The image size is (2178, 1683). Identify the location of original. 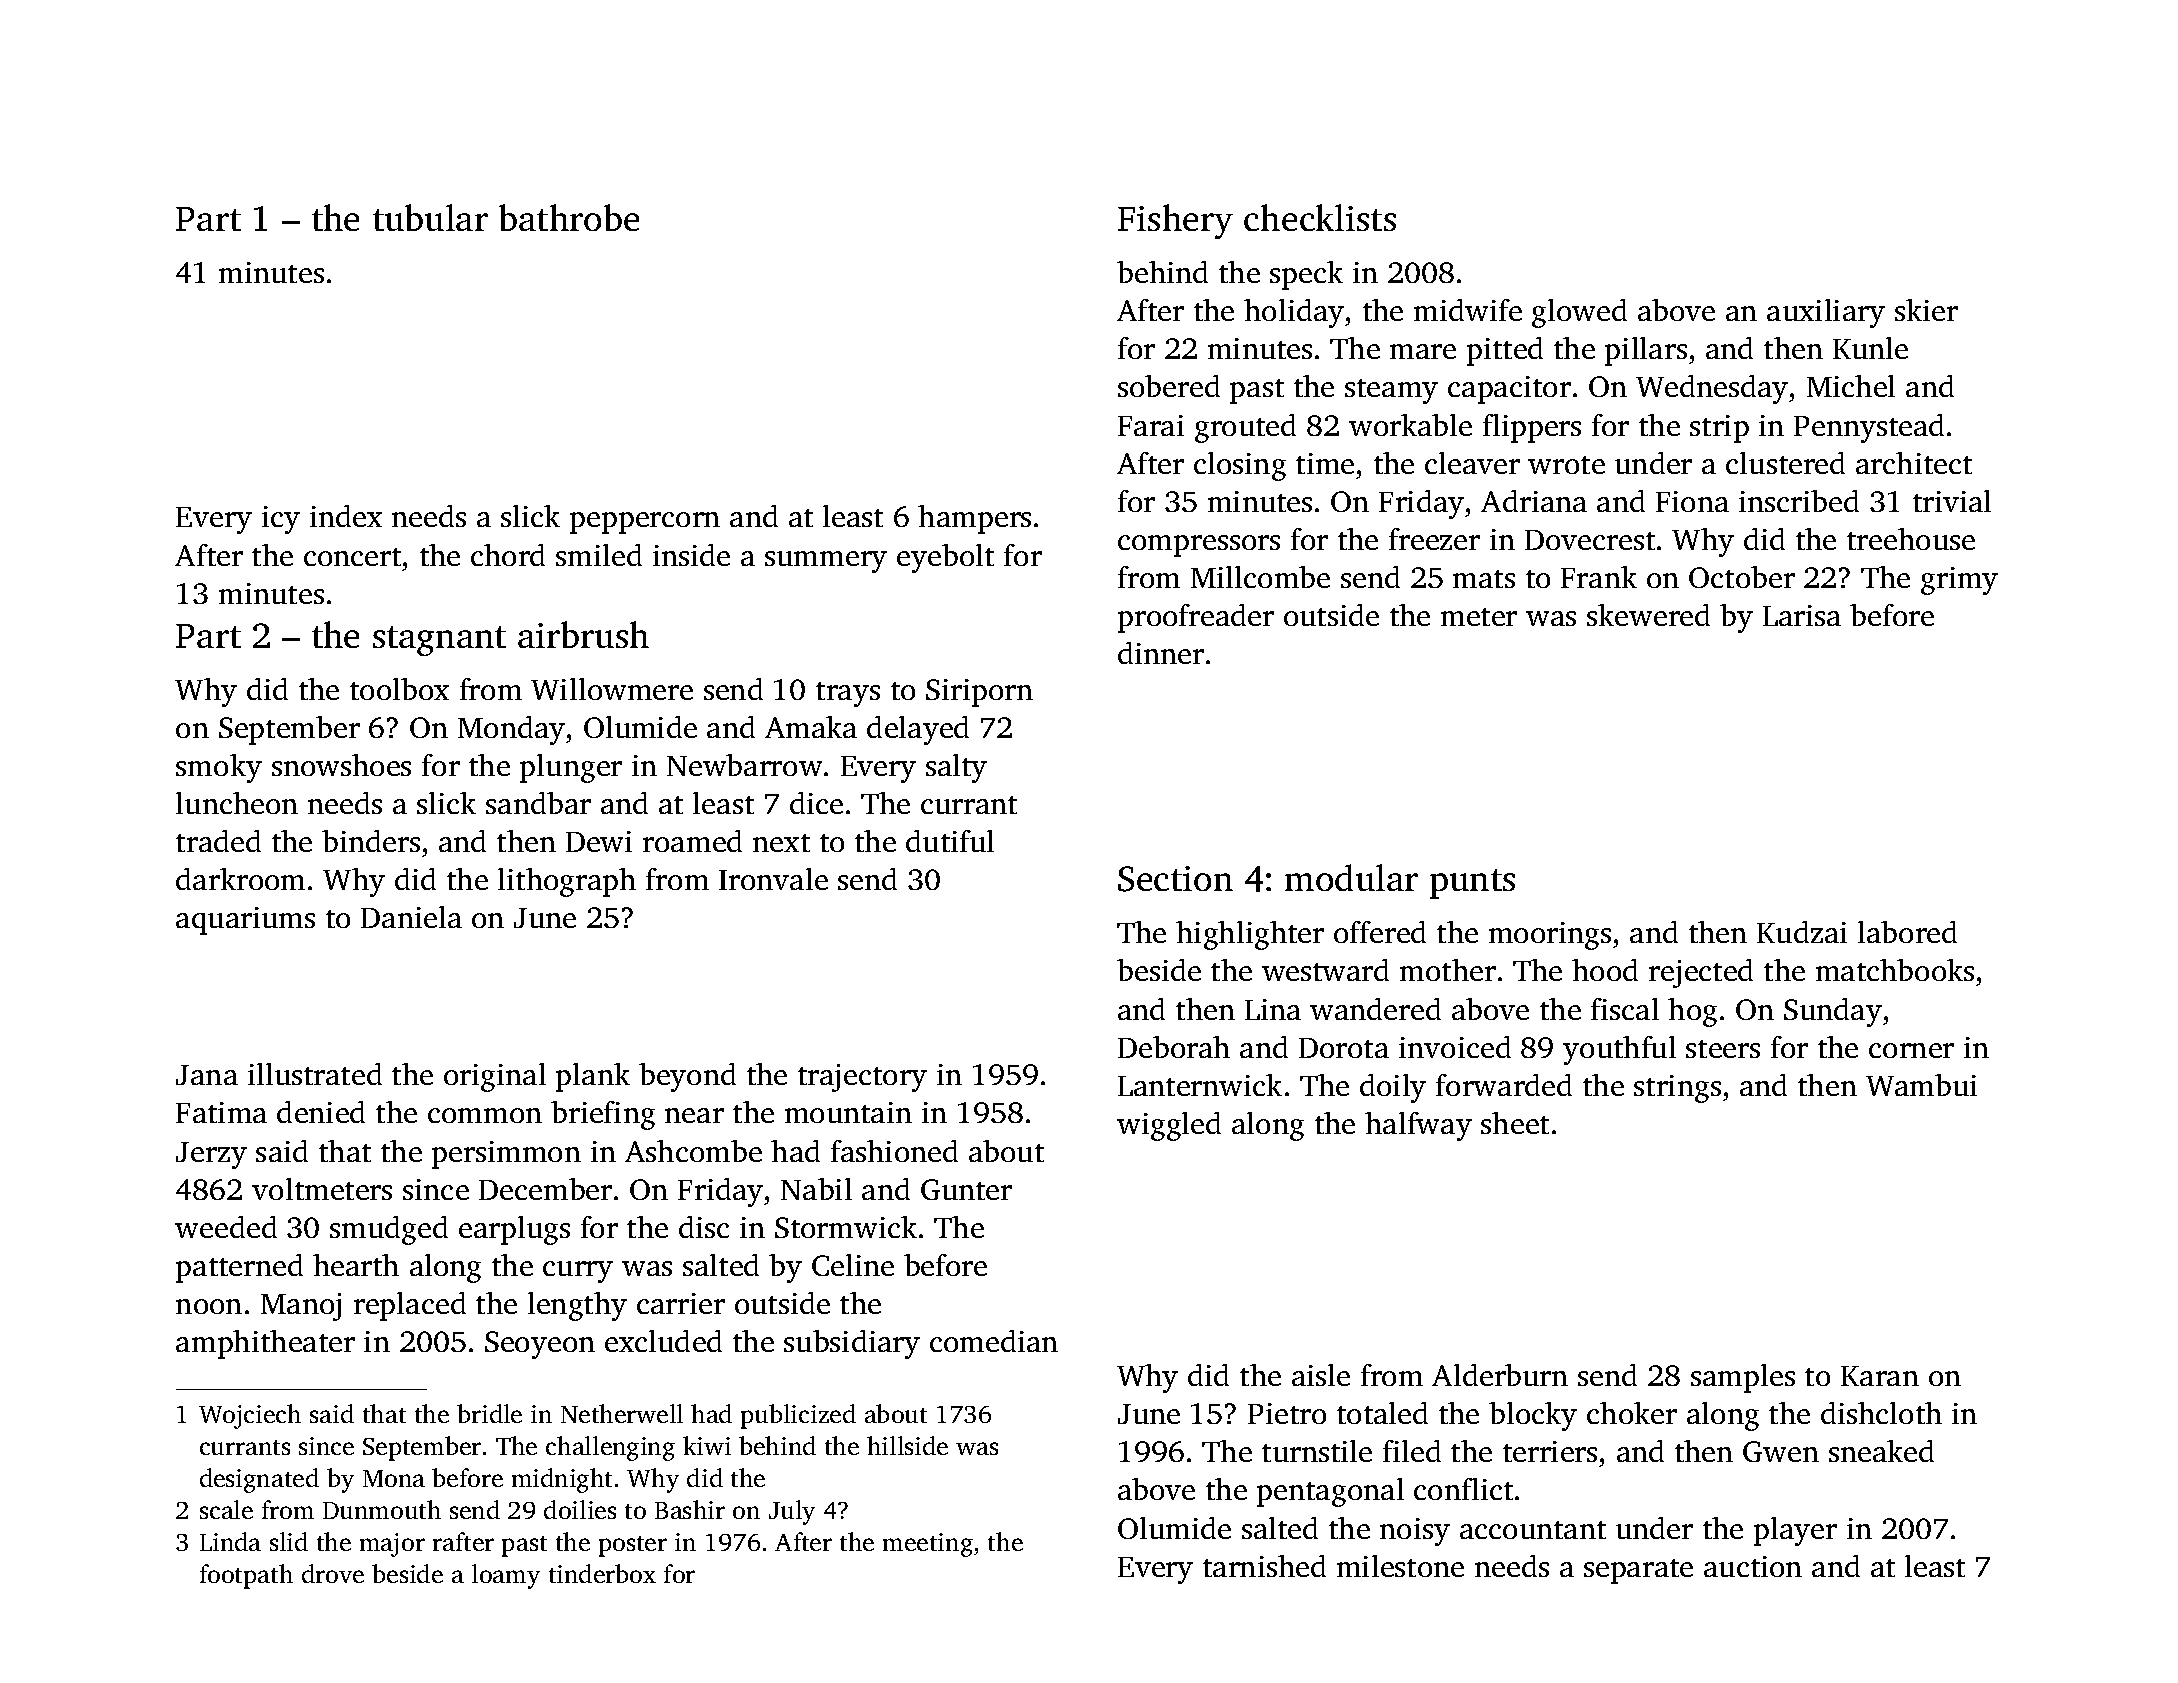
(495, 1077).
